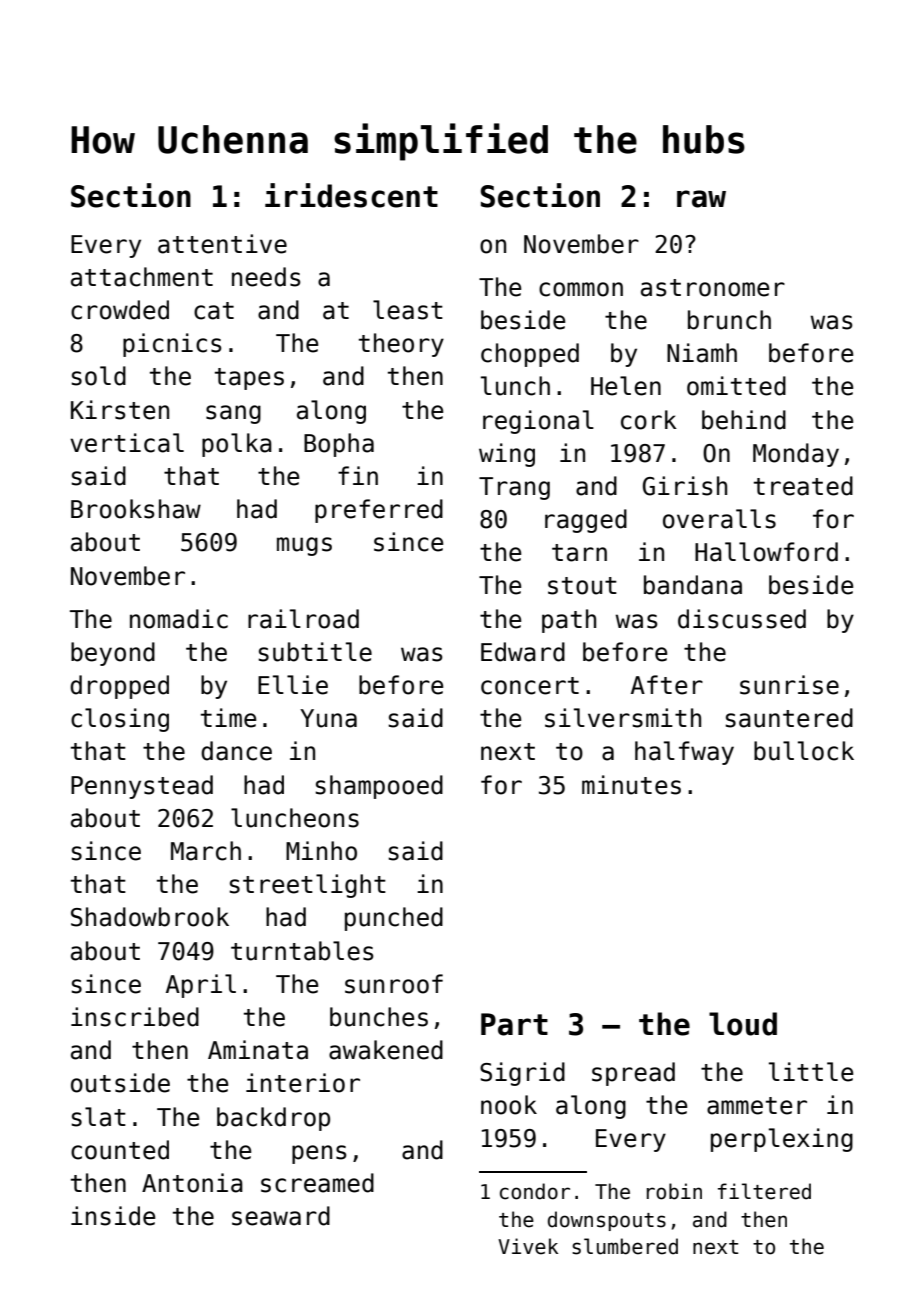 The image size is (924, 1311). Describe the element at coordinates (304, 546) in the image. I see `mugs` at that location.
